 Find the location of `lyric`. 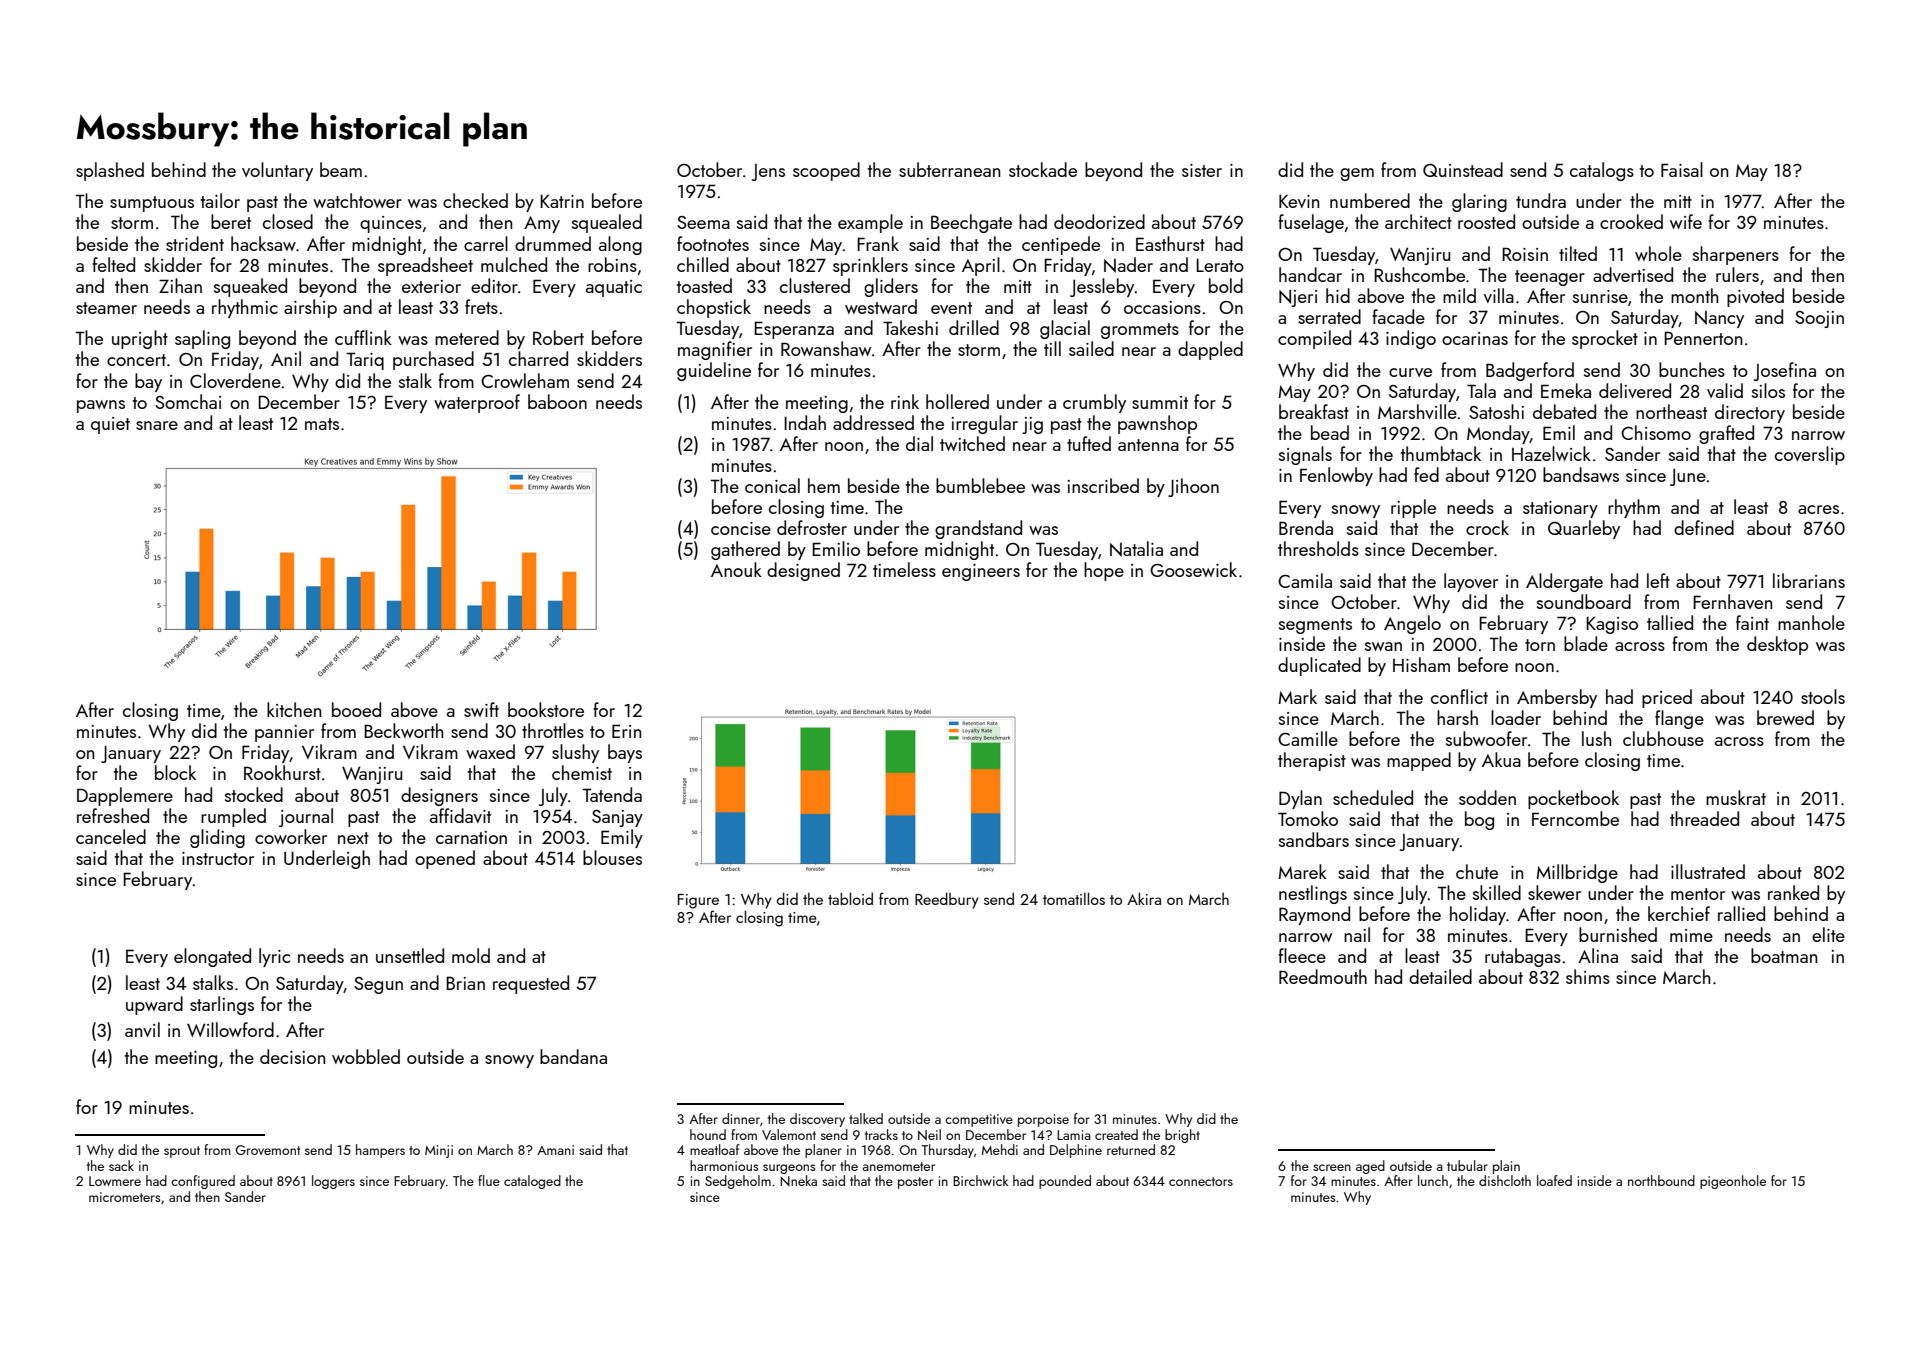

lyric is located at coordinates (274, 957).
